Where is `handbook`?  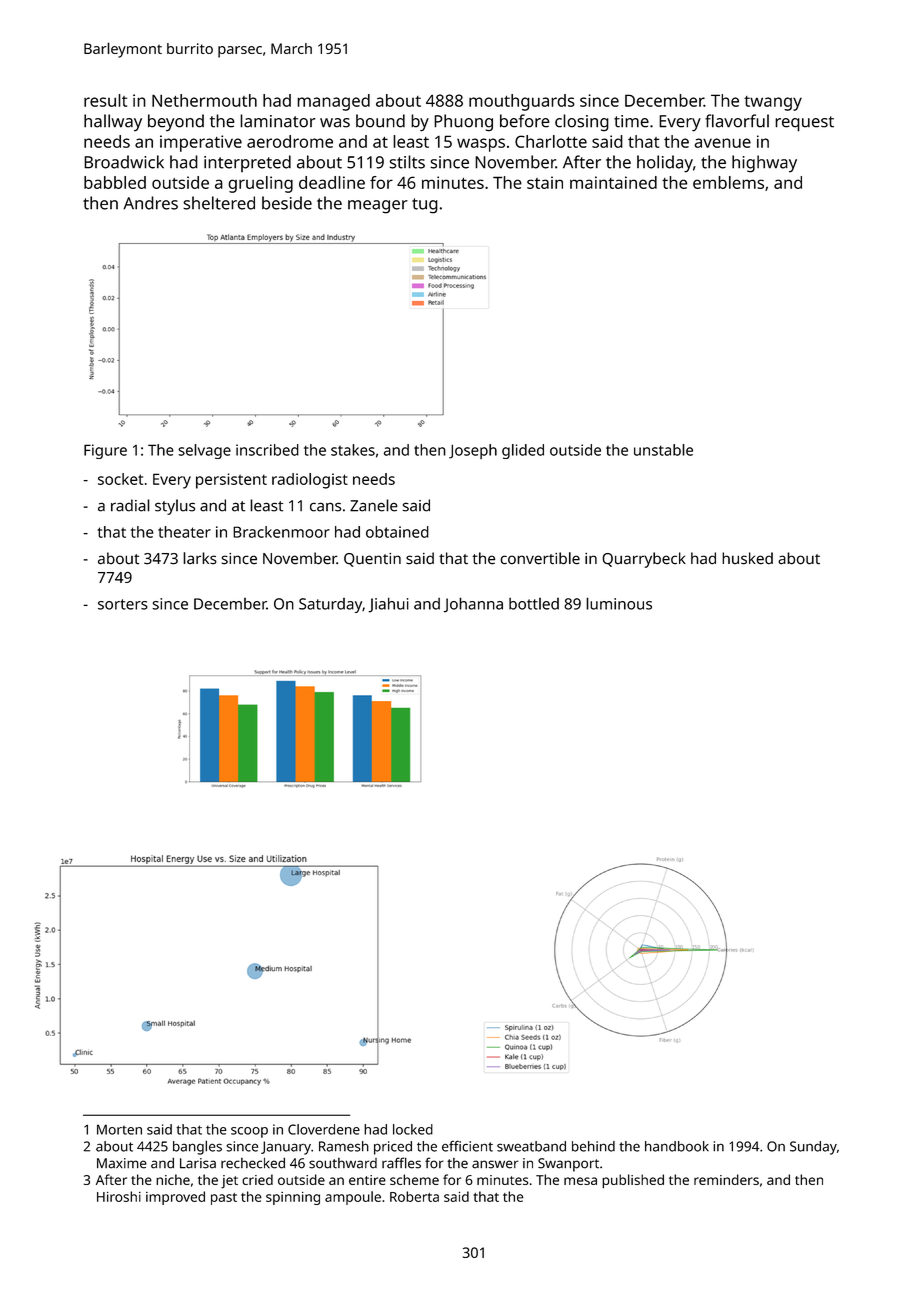
handbook is located at coordinates (677, 1146).
